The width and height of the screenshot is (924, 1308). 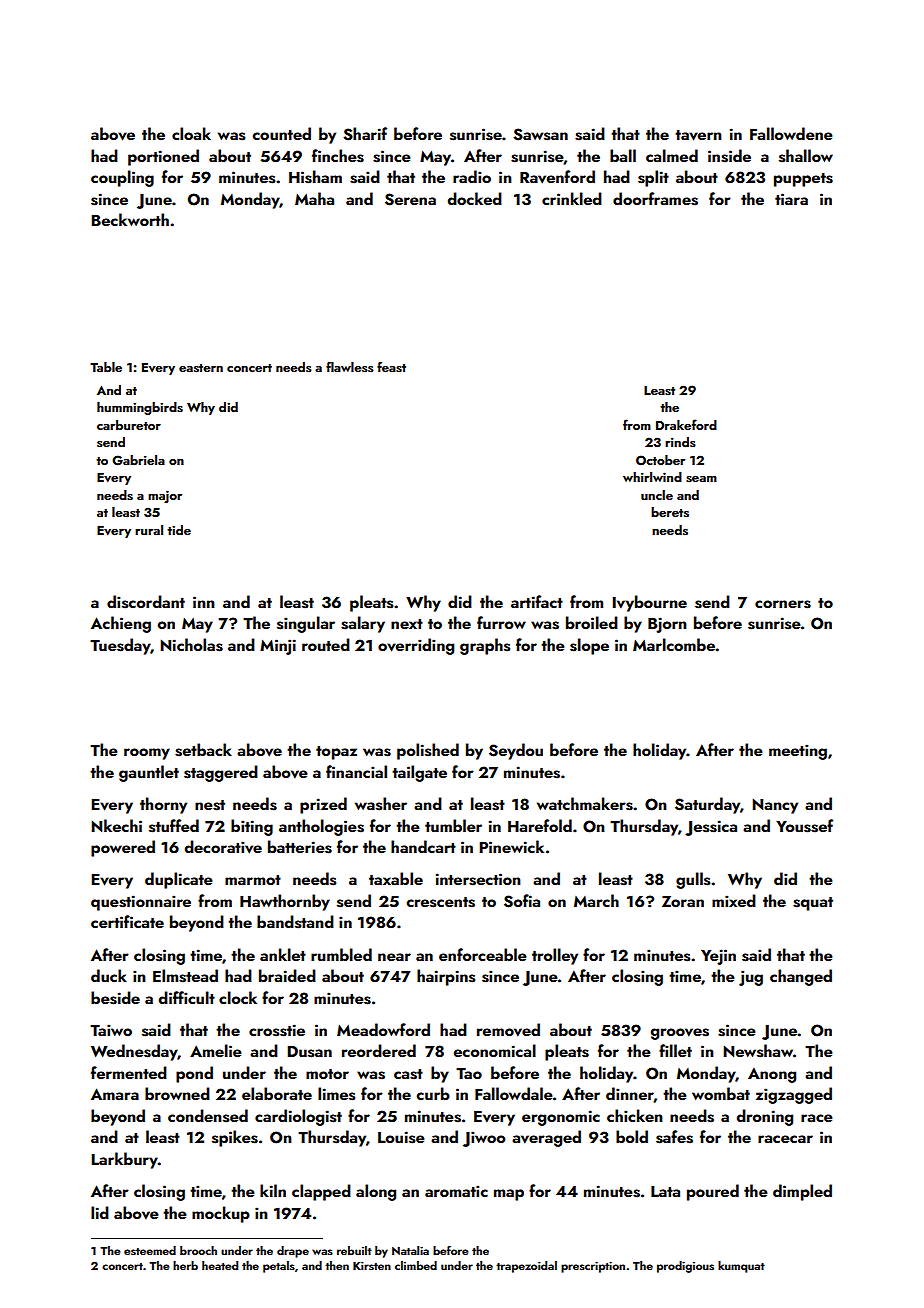 What do you see at coordinates (149, 530) in the screenshot?
I see `rural` at bounding box center [149, 530].
